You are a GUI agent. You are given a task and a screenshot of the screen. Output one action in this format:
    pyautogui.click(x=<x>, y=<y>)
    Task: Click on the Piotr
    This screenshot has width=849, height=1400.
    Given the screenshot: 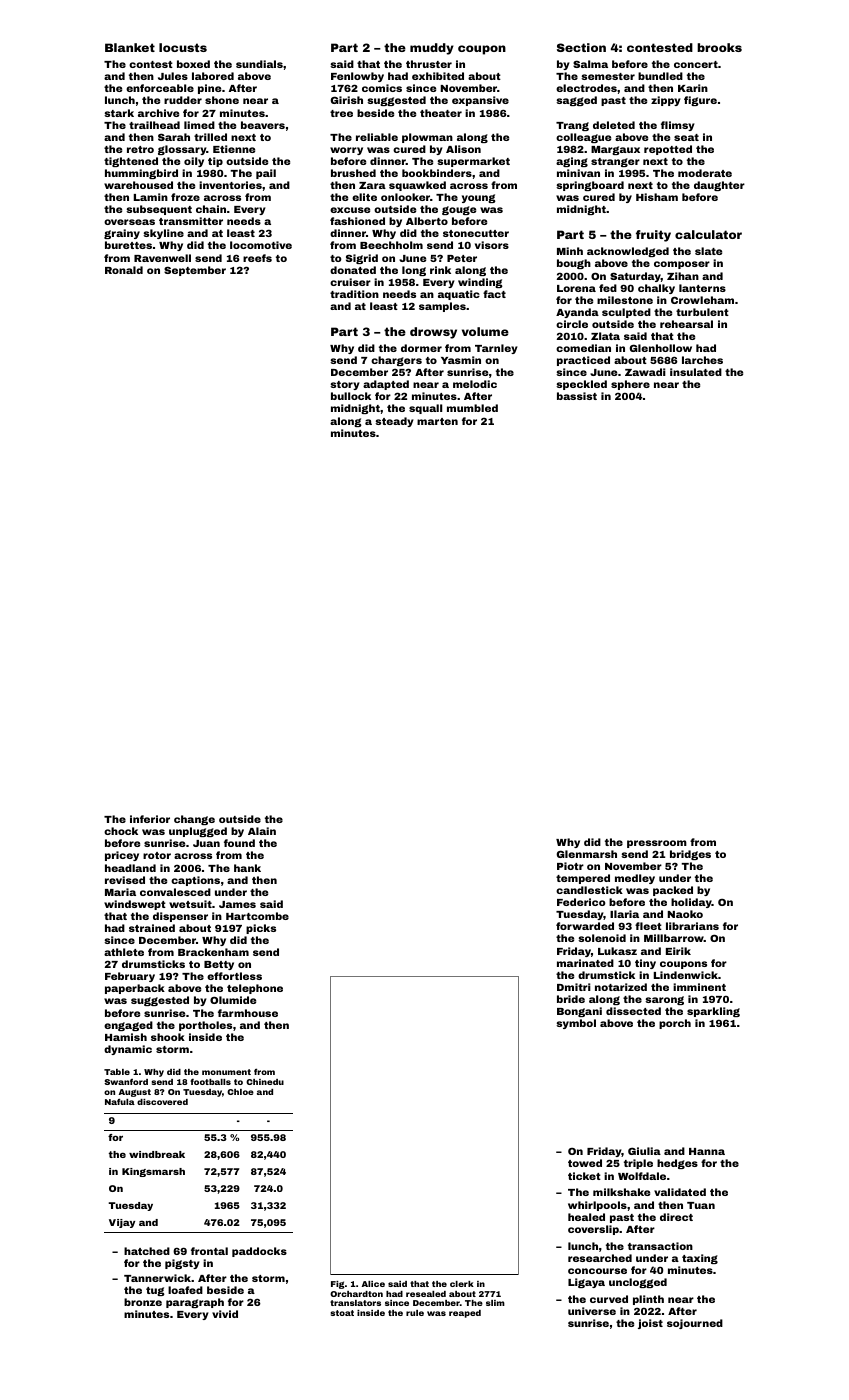 What is the action you would take?
    pyautogui.click(x=570, y=866)
